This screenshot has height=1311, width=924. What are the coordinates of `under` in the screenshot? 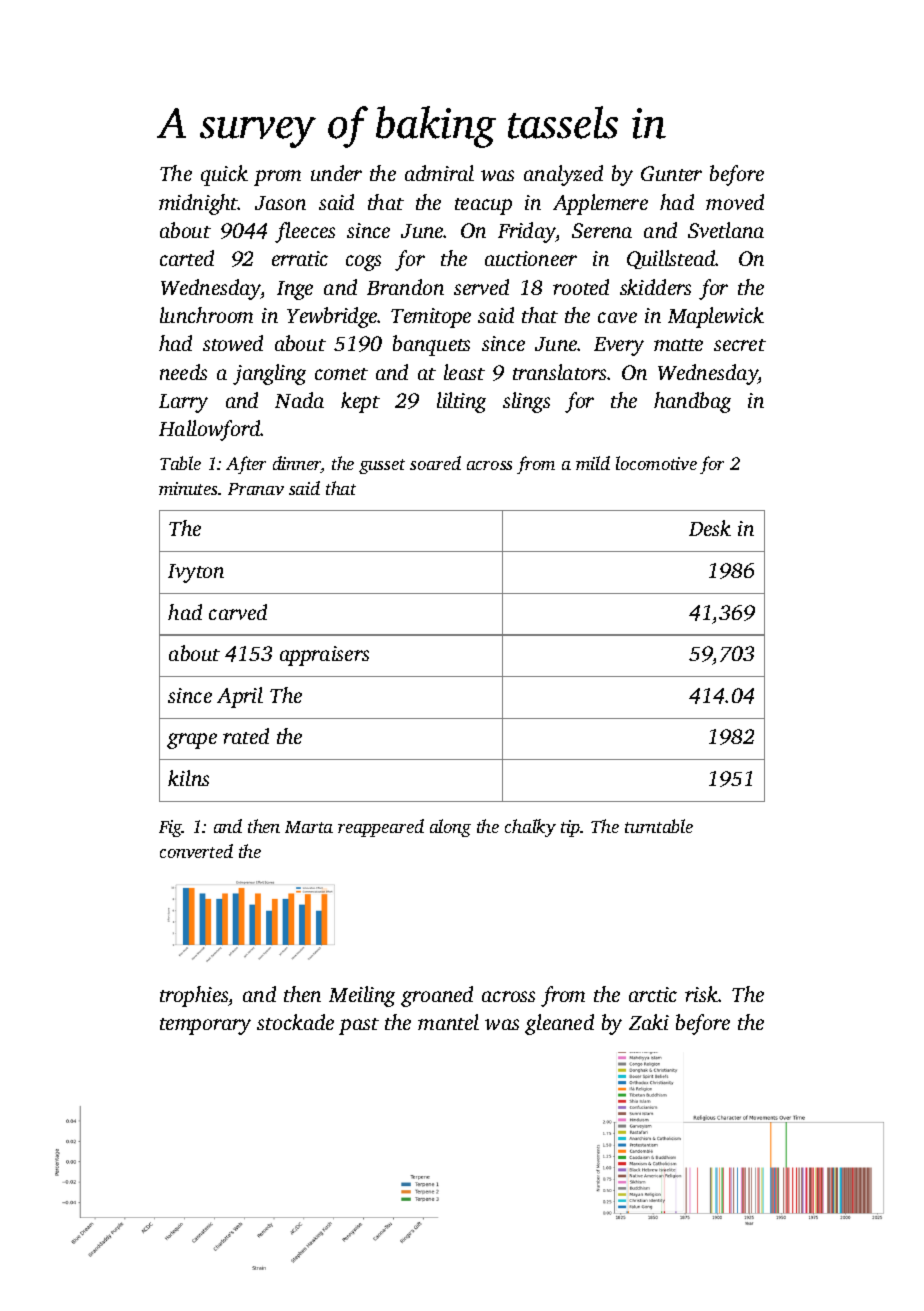 It's located at (336, 173).
